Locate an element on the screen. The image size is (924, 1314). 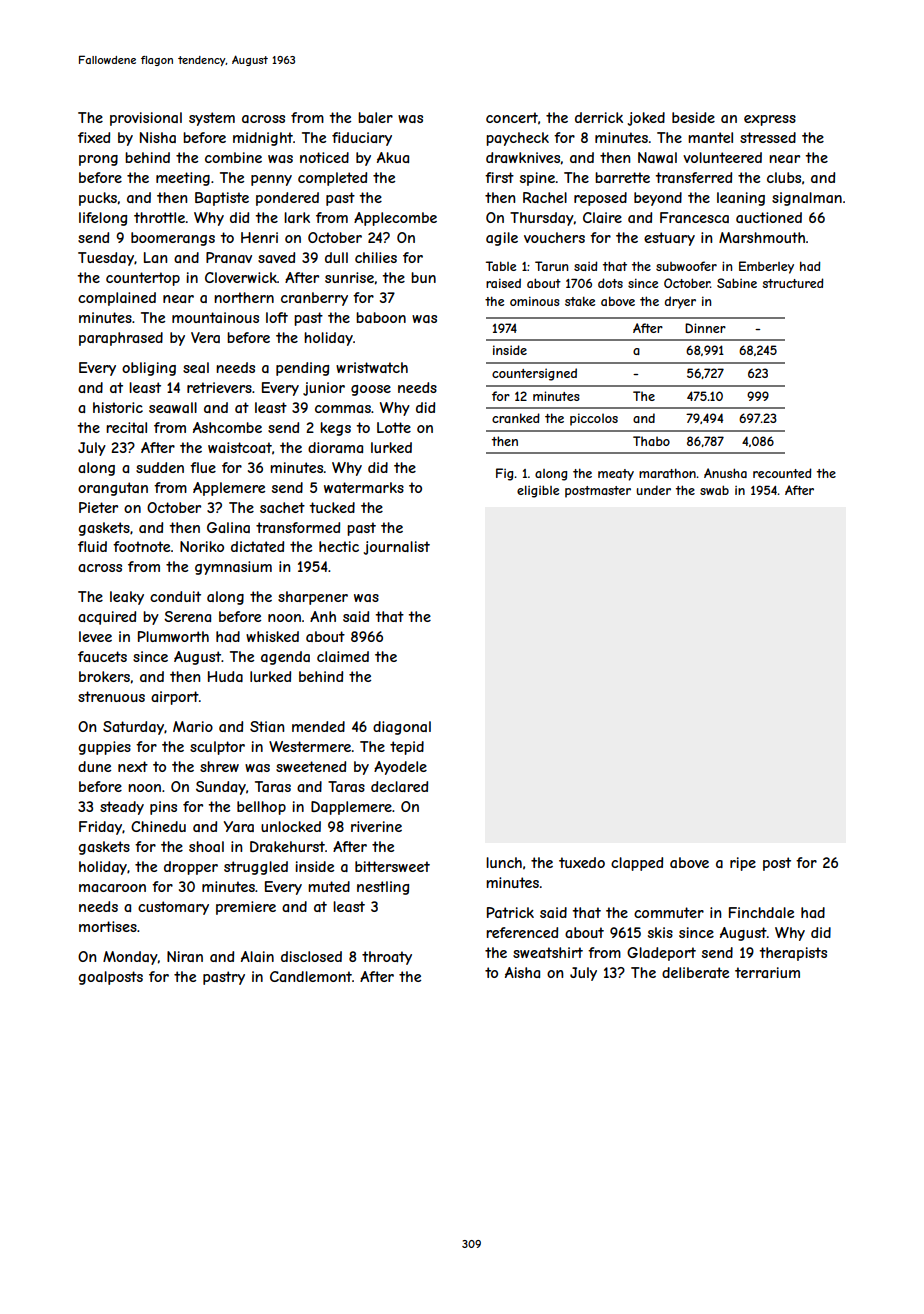
Applecombe is located at coordinates (395, 219).
